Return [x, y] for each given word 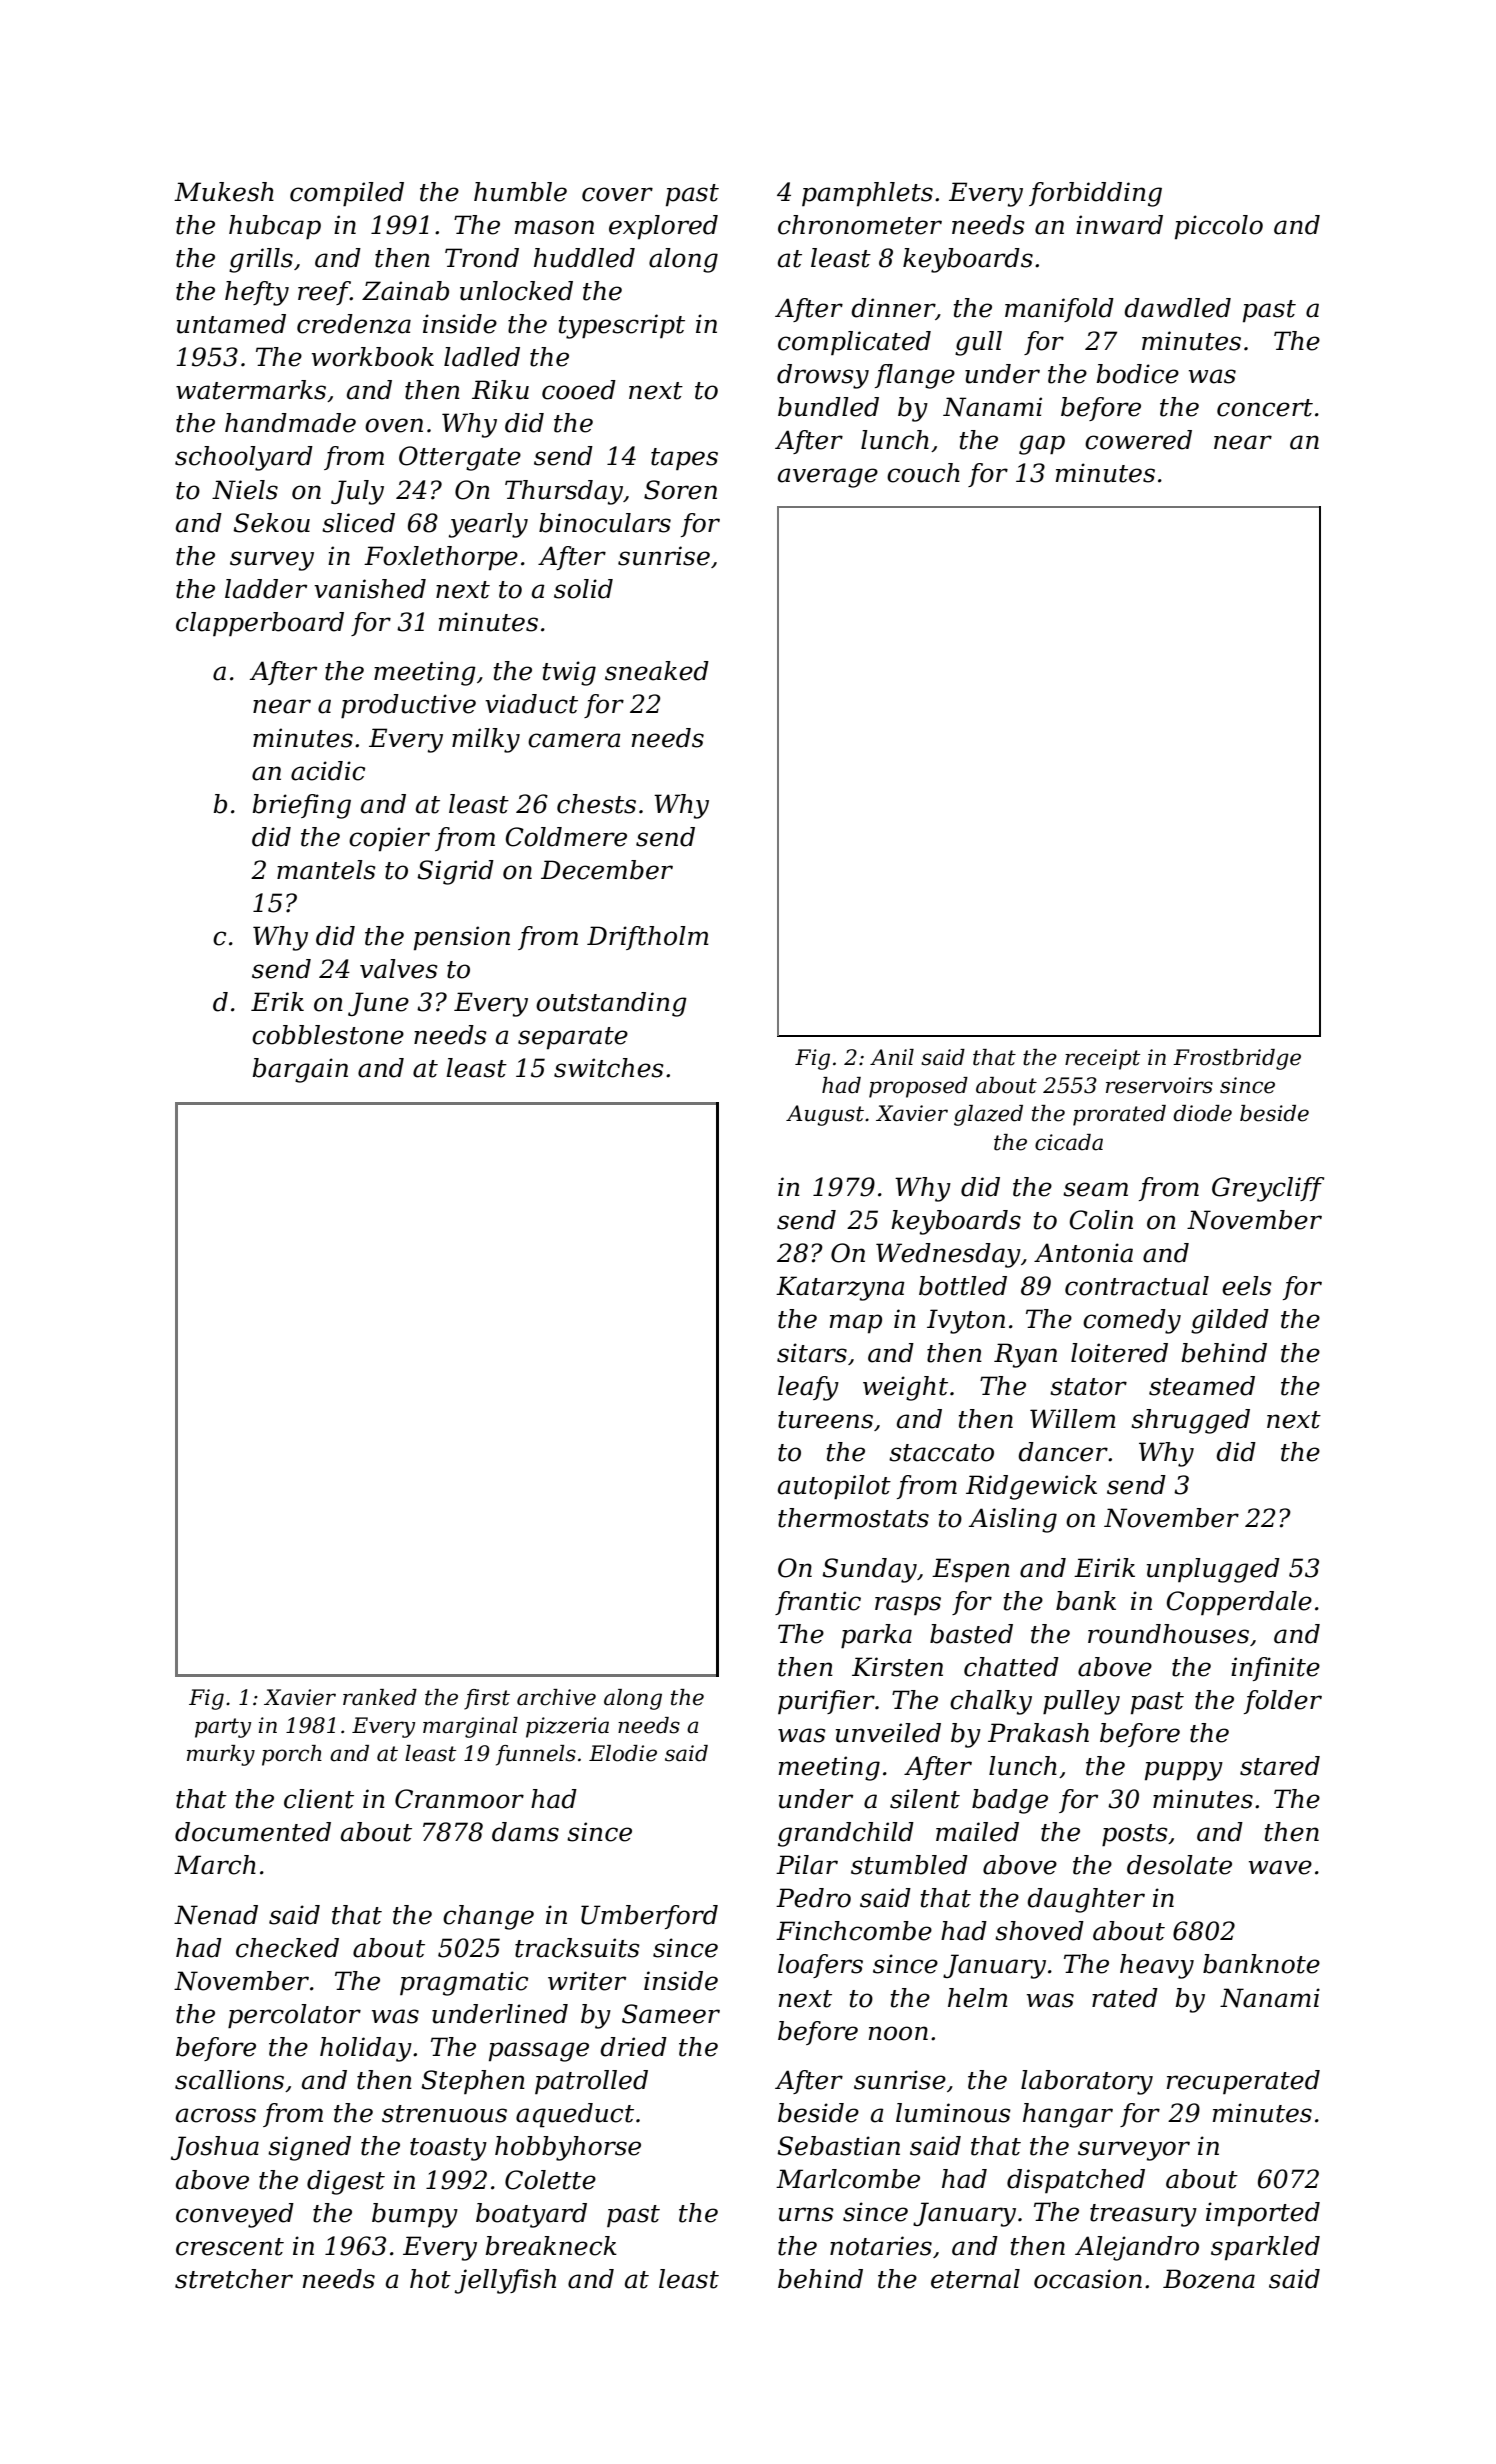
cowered [1138, 440]
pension [462, 938]
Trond [482, 258]
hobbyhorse [568, 2148]
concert [1265, 408]
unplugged [1213, 1570]
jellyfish [505, 2281]
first [487, 1699]
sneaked [657, 671]
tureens [825, 1420]
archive [556, 1697]
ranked [380, 1697]
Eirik [1104, 1567]
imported [1263, 2214]
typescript [622, 326]
